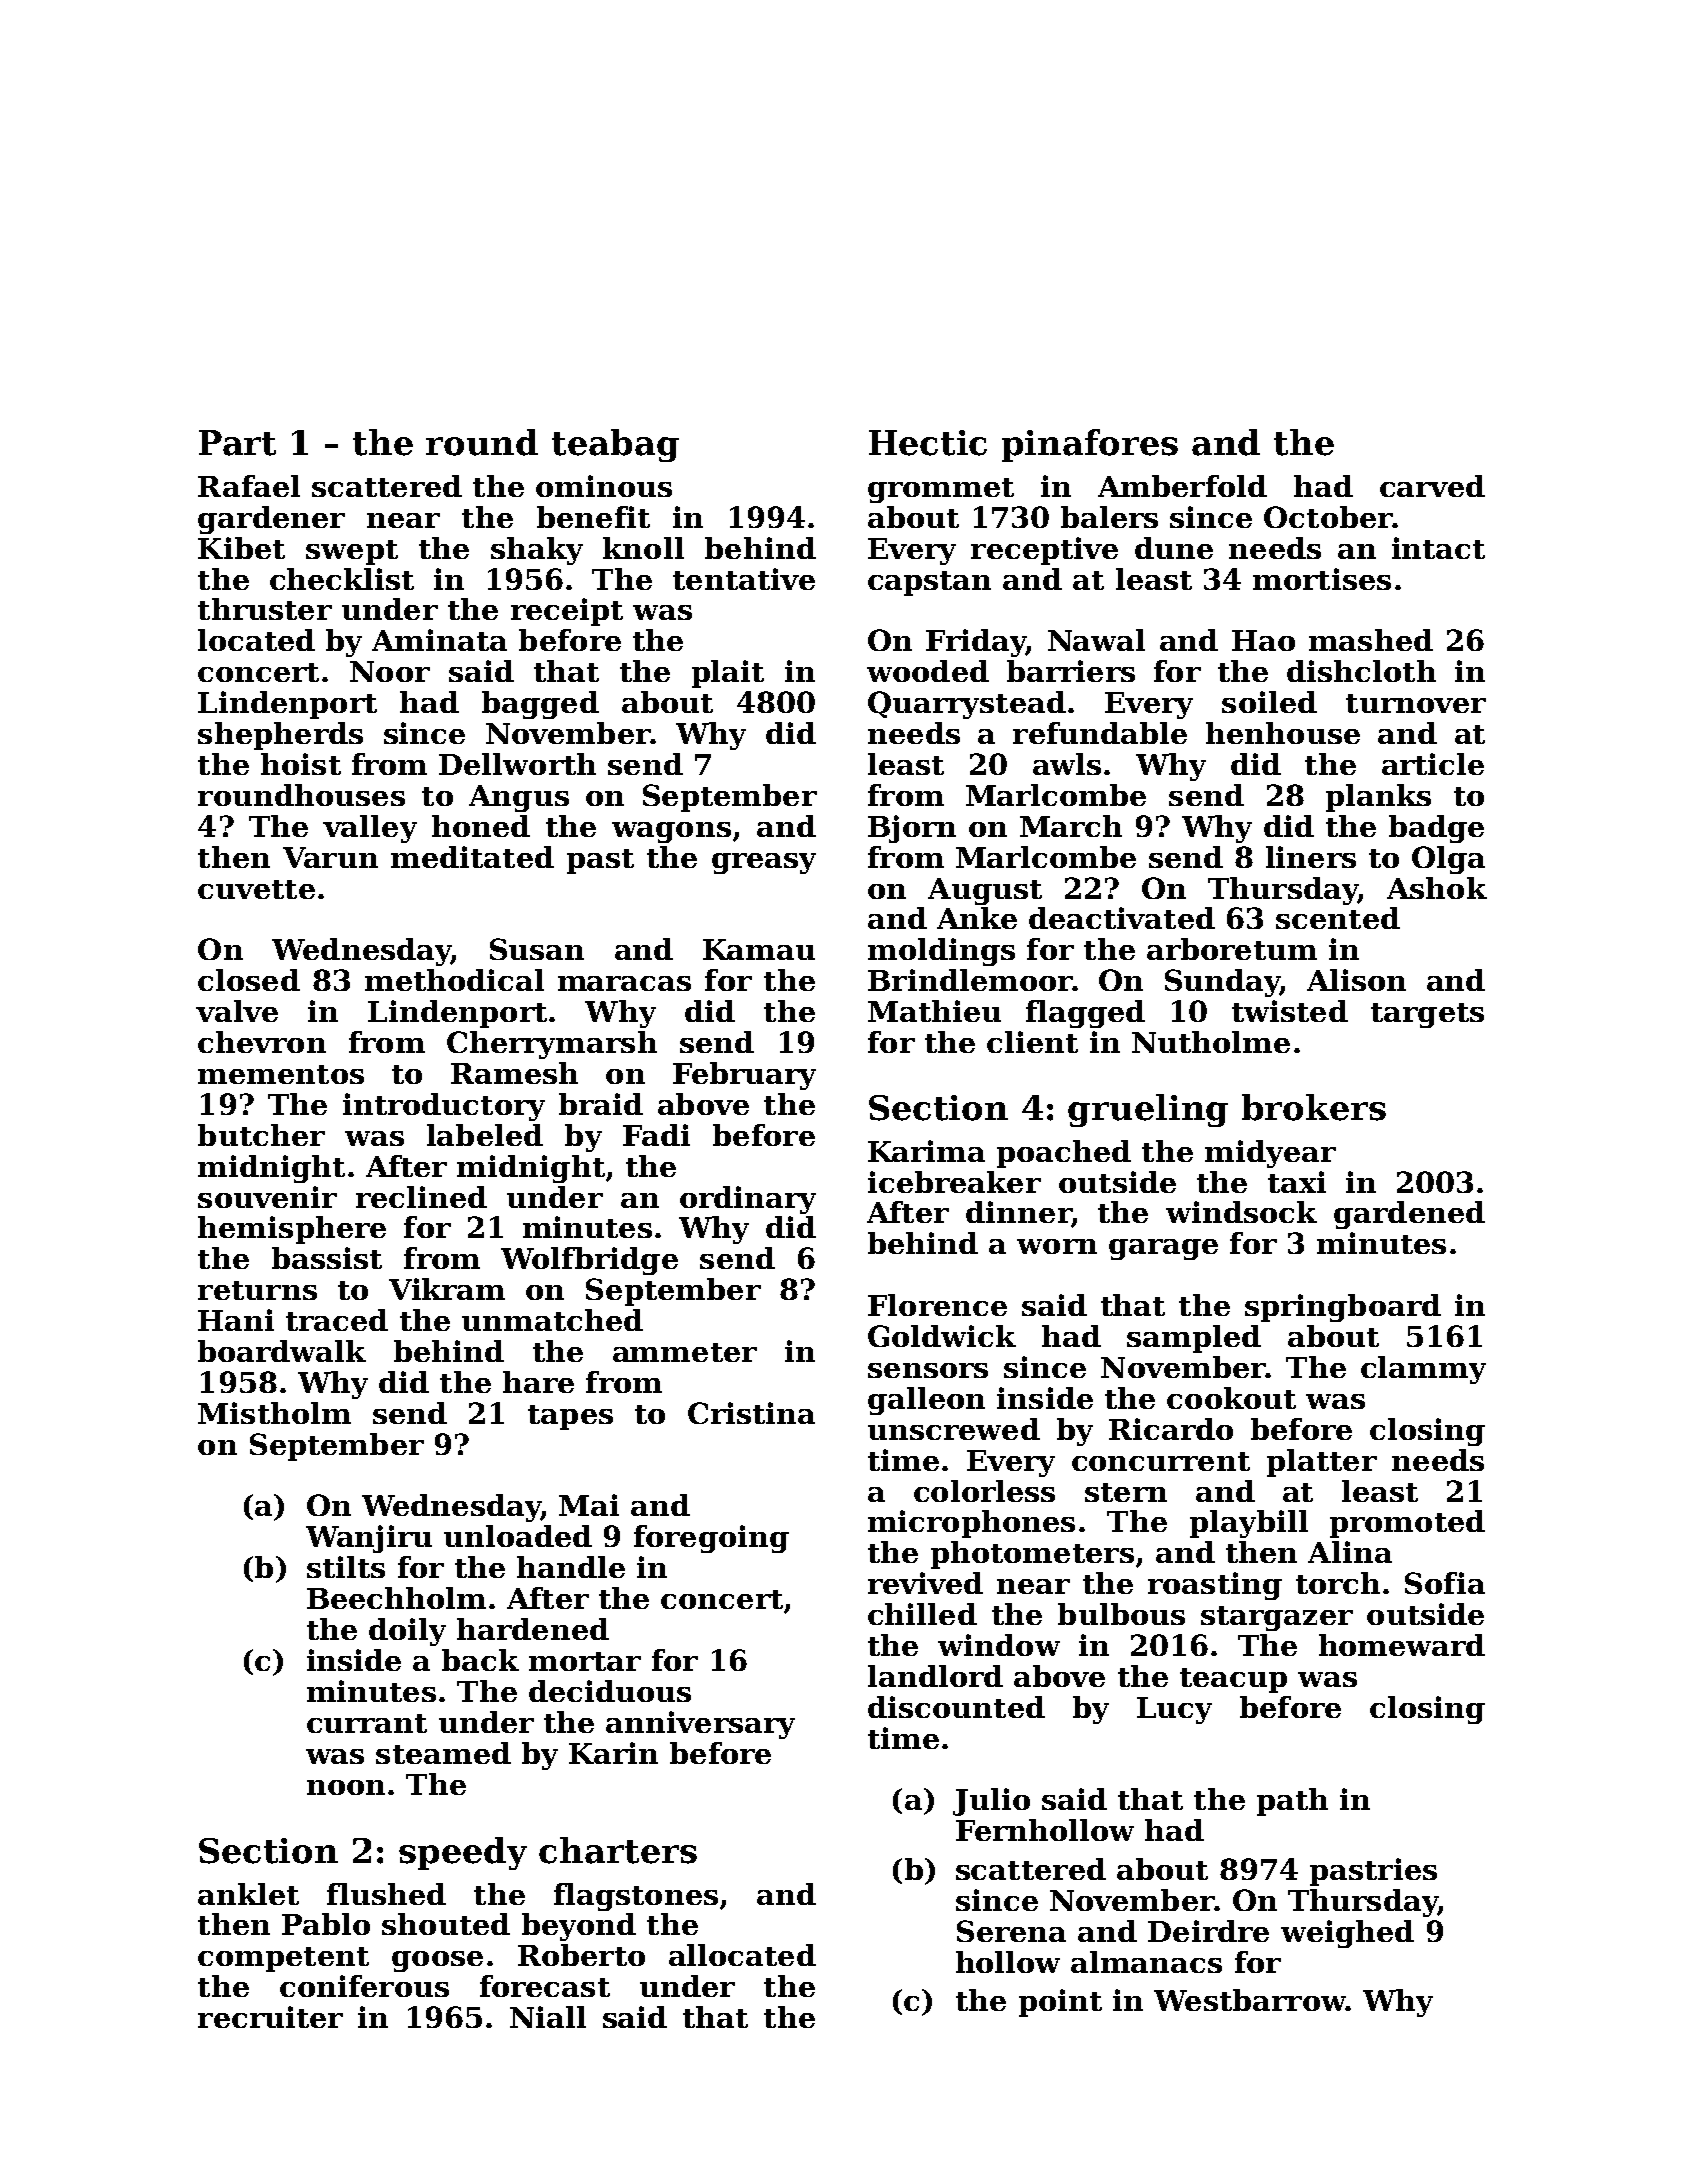  I want to click on flushed, so click(386, 1894).
